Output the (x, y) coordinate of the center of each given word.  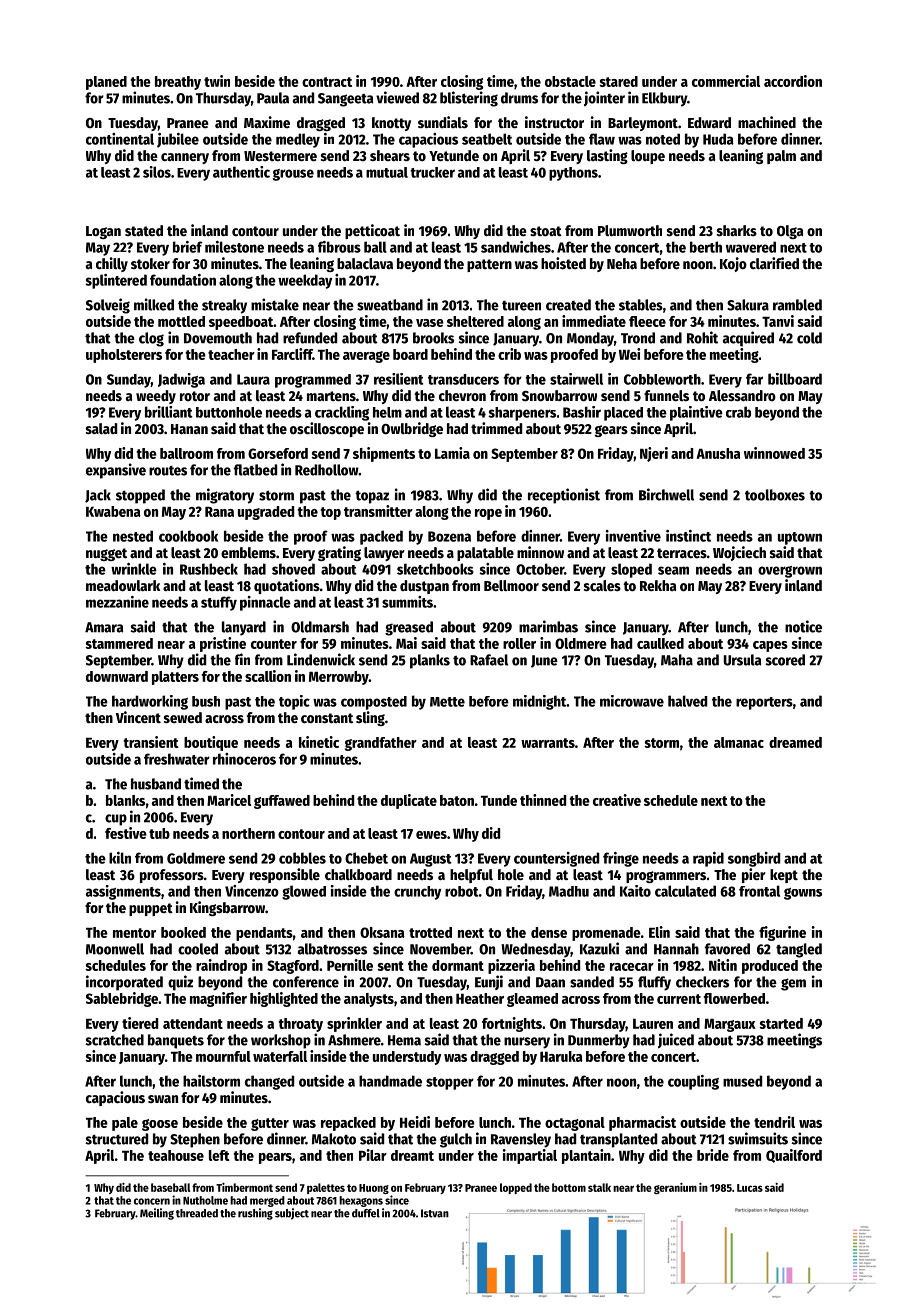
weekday (305, 281)
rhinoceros (244, 759)
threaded (197, 1213)
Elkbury (664, 99)
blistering (469, 99)
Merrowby (339, 678)
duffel (366, 1213)
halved (687, 701)
